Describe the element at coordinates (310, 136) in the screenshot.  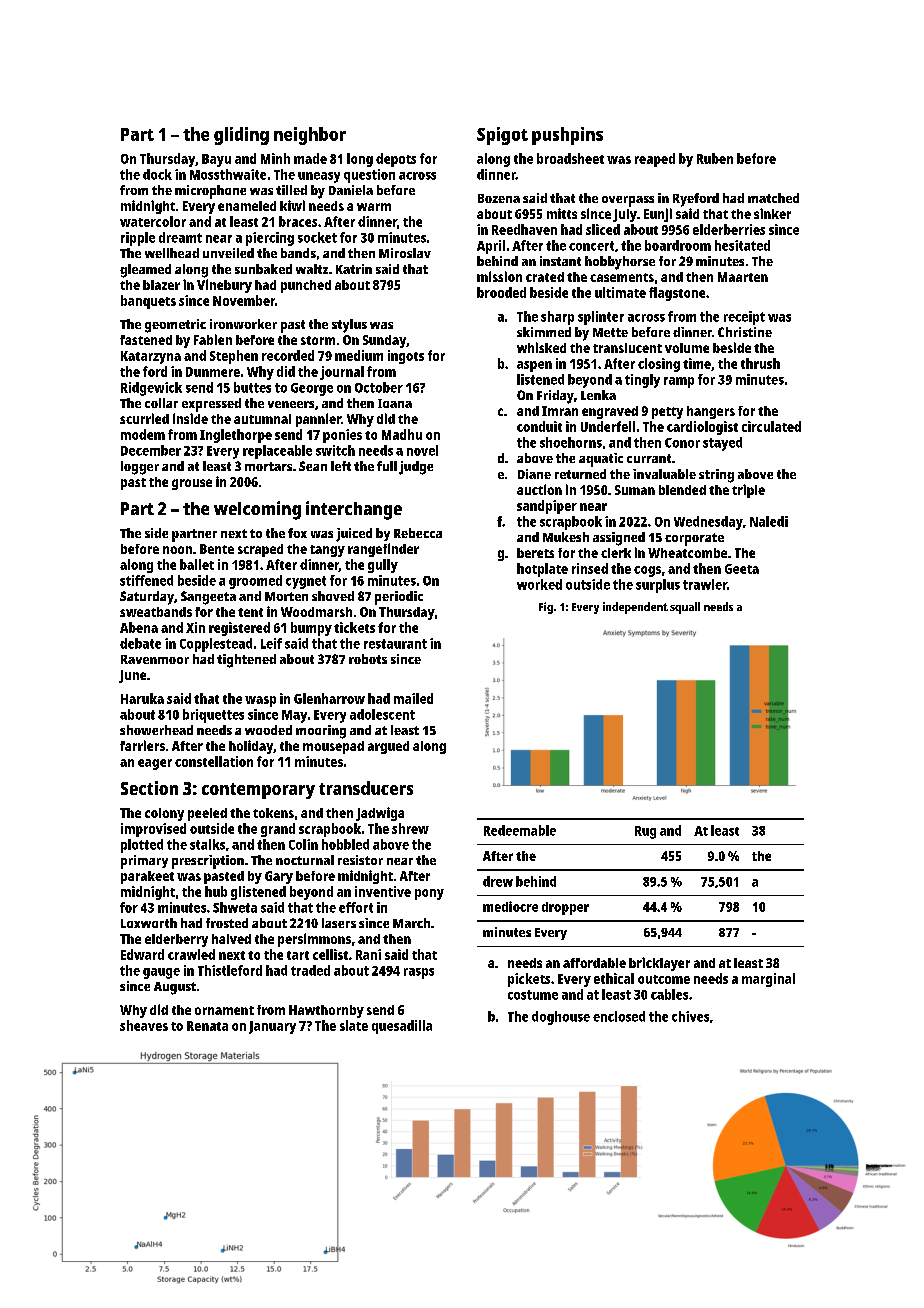
I see `neighbor` at that location.
